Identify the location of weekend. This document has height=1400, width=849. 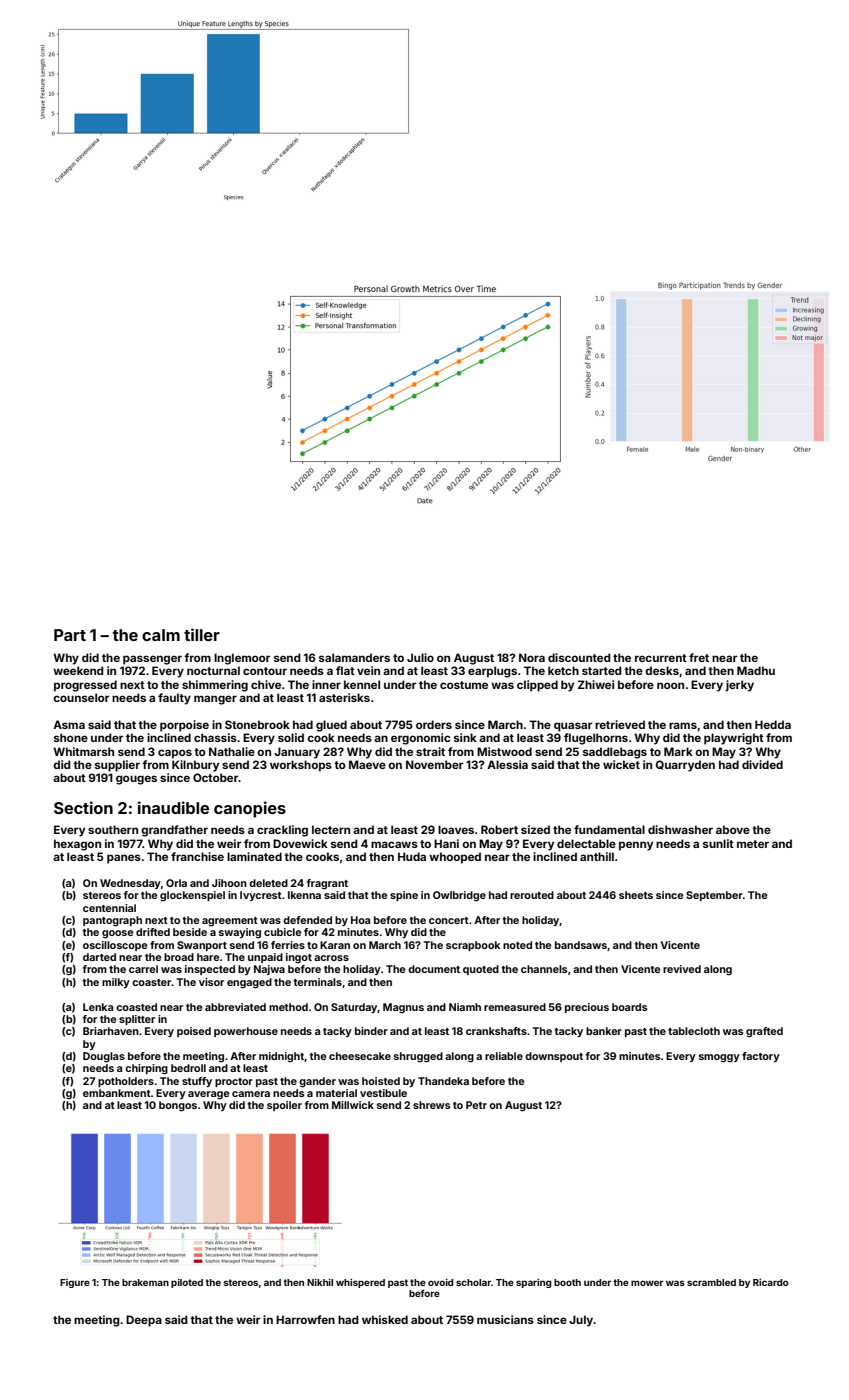
(78, 670).
